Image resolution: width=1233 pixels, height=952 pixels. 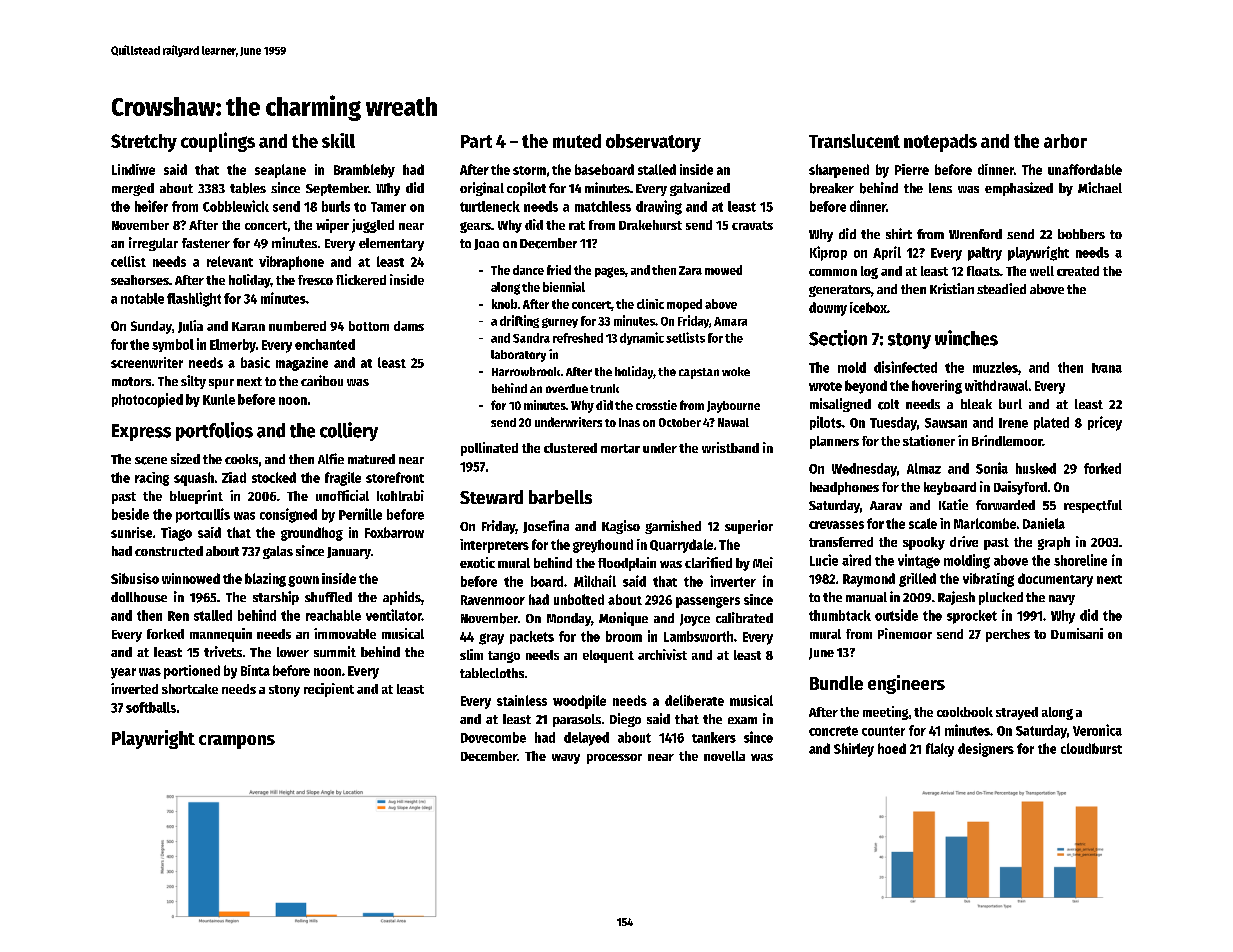 What do you see at coordinates (966, 338) in the screenshot?
I see `winches` at bounding box center [966, 338].
